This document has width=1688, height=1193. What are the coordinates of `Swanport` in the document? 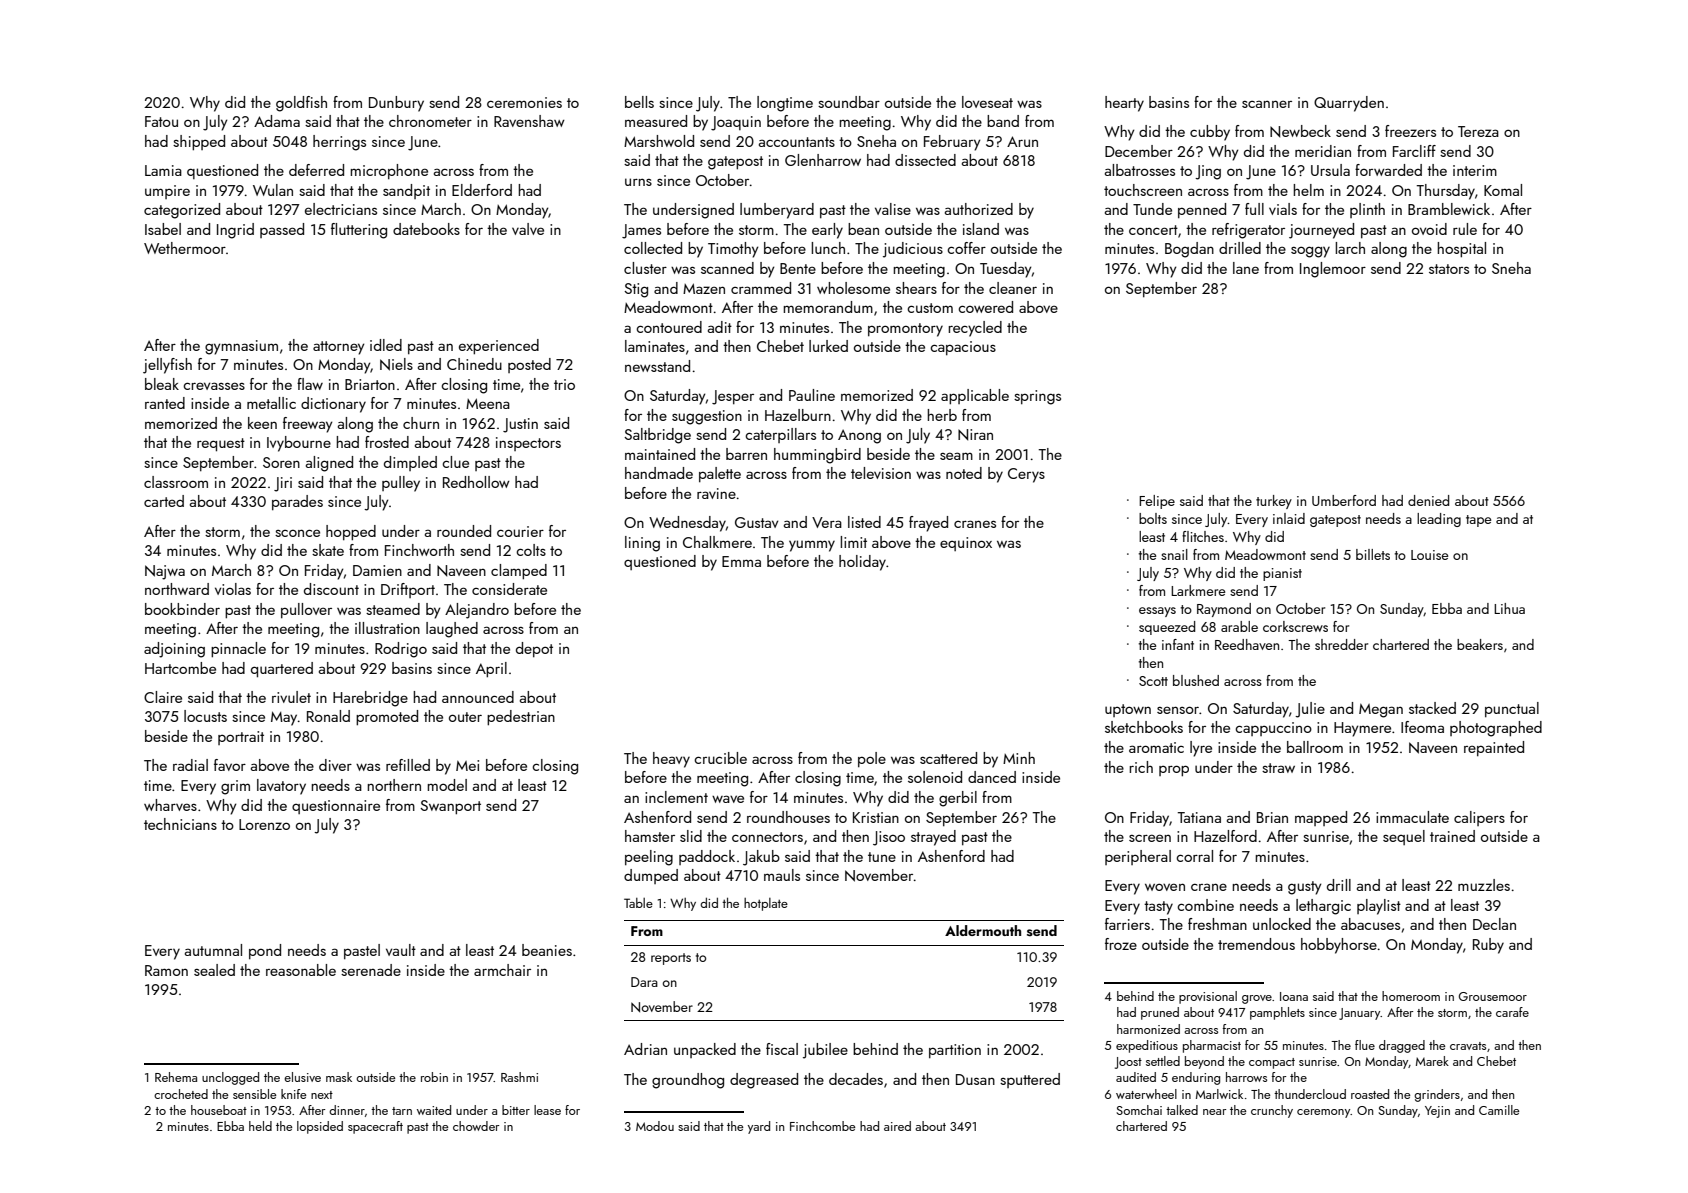 It's located at (450, 807).
